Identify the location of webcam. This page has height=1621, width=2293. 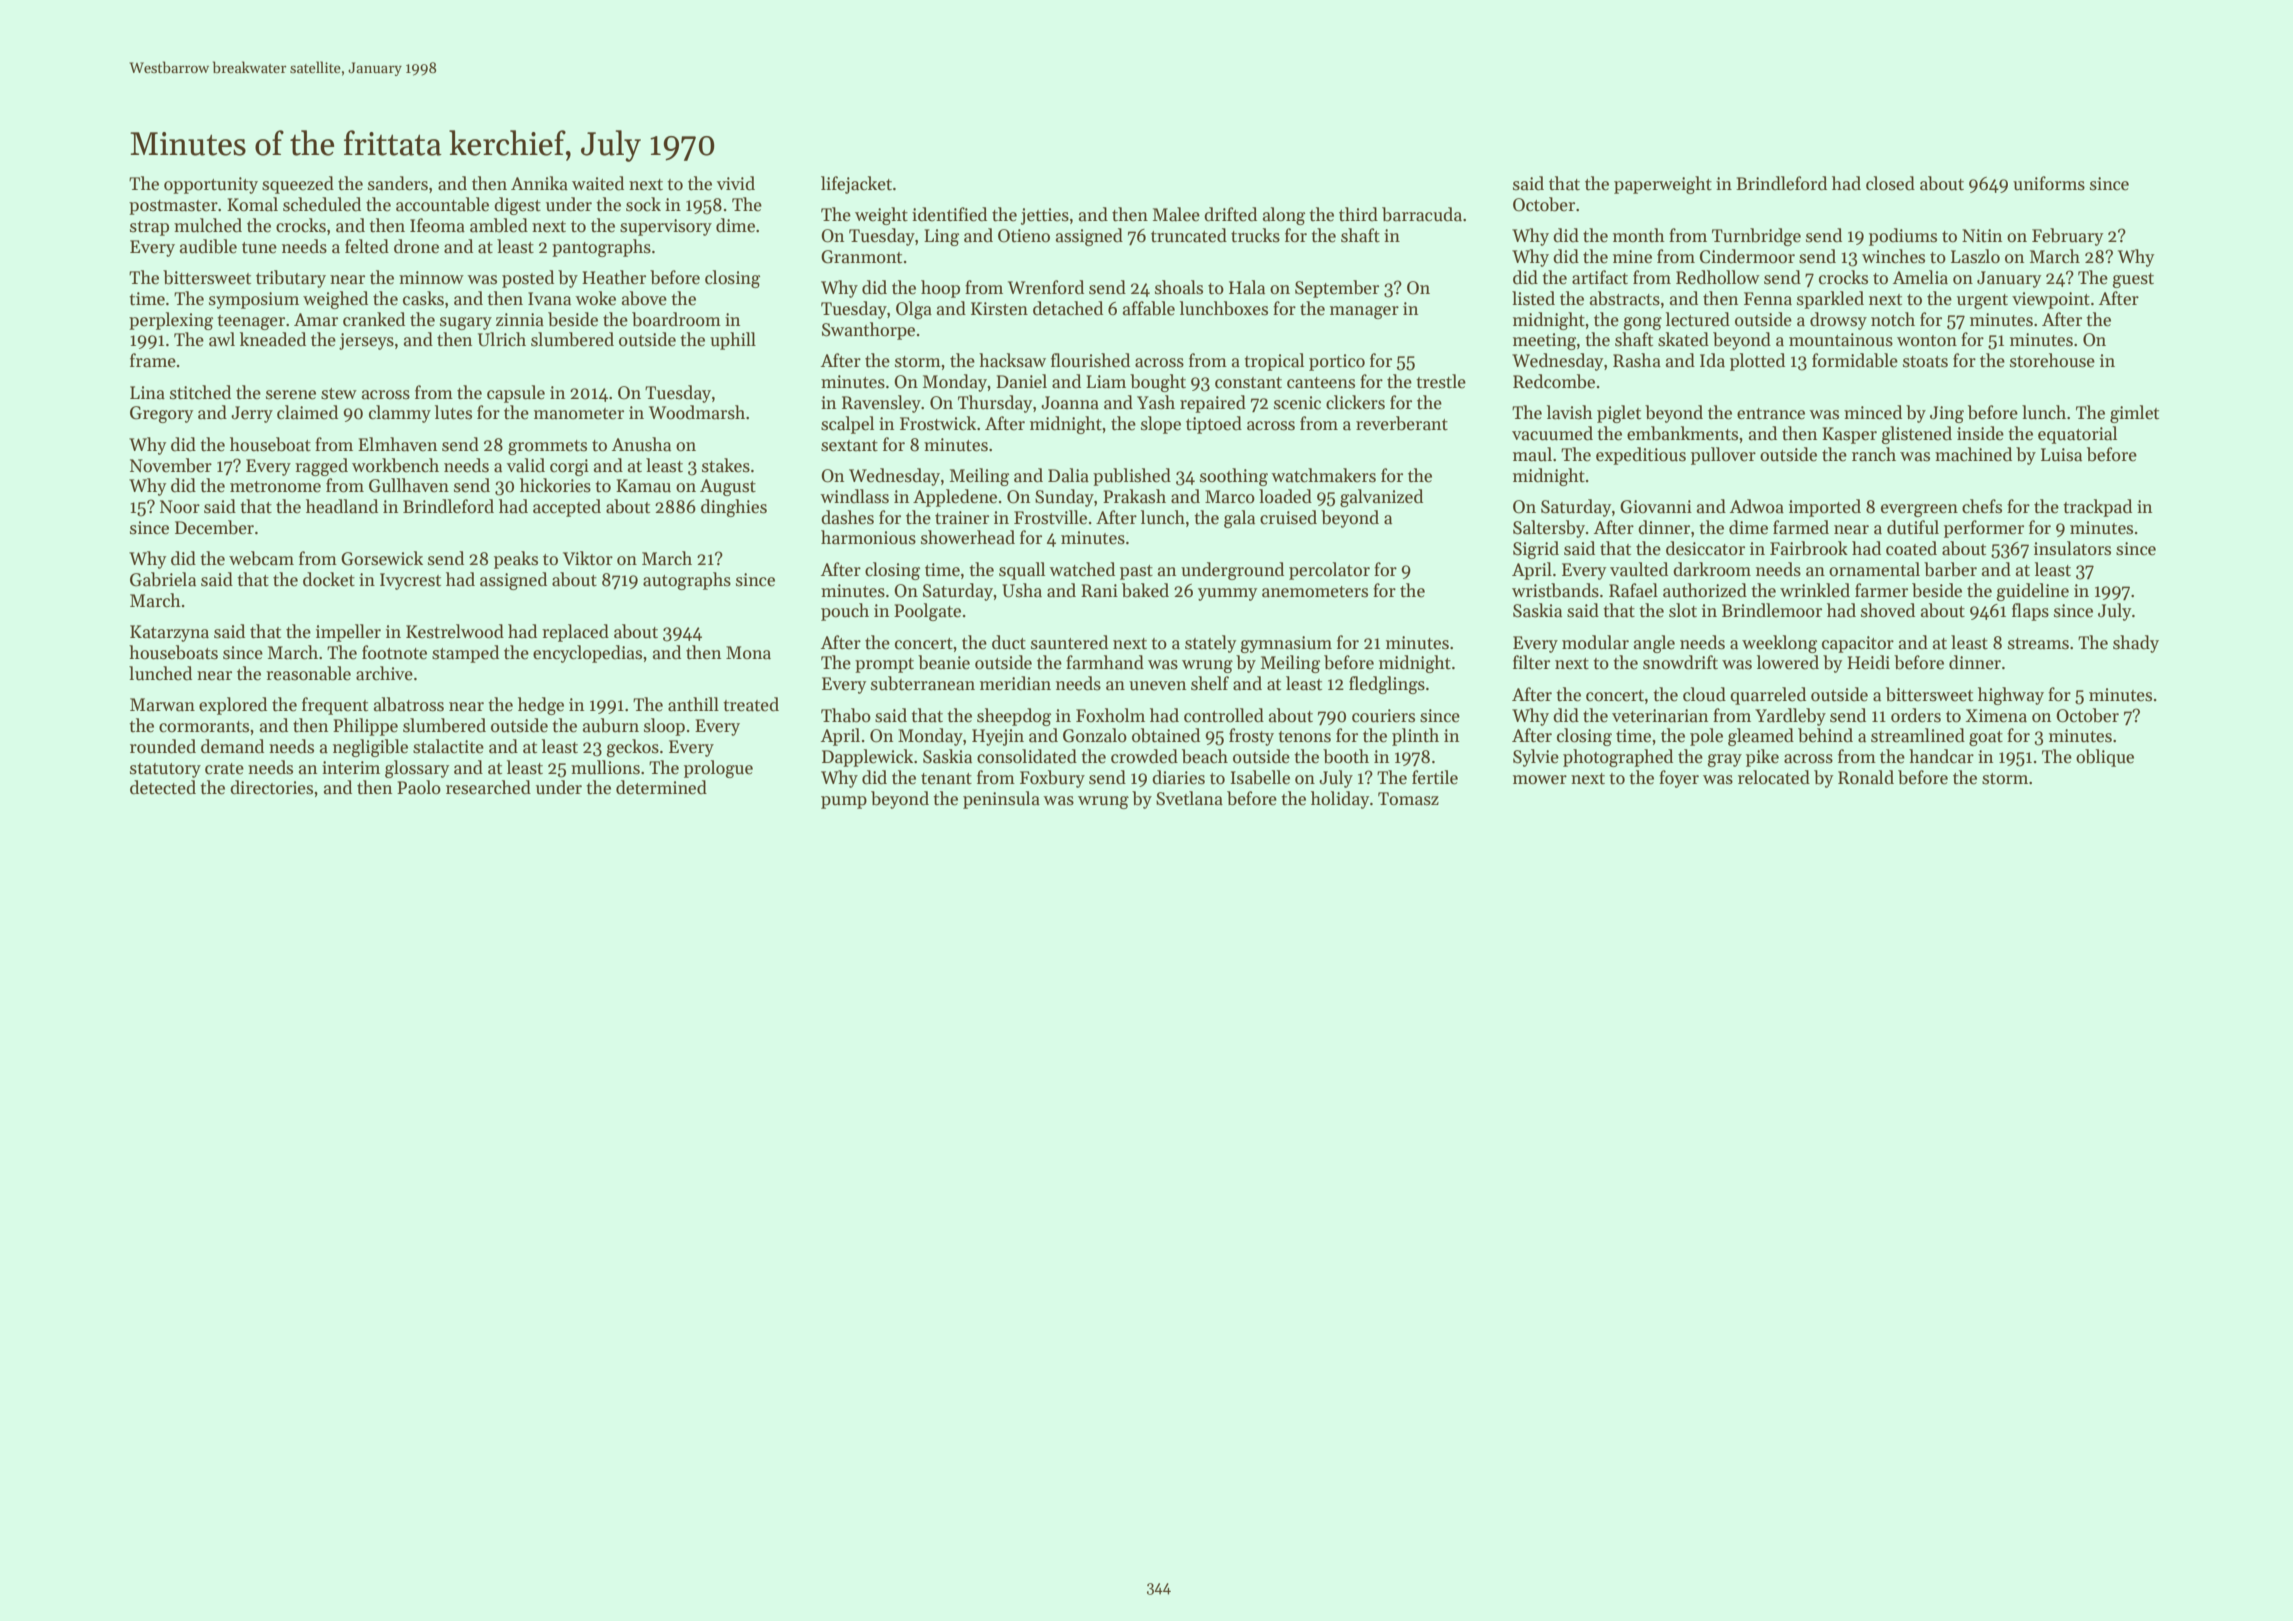
(261, 558).
